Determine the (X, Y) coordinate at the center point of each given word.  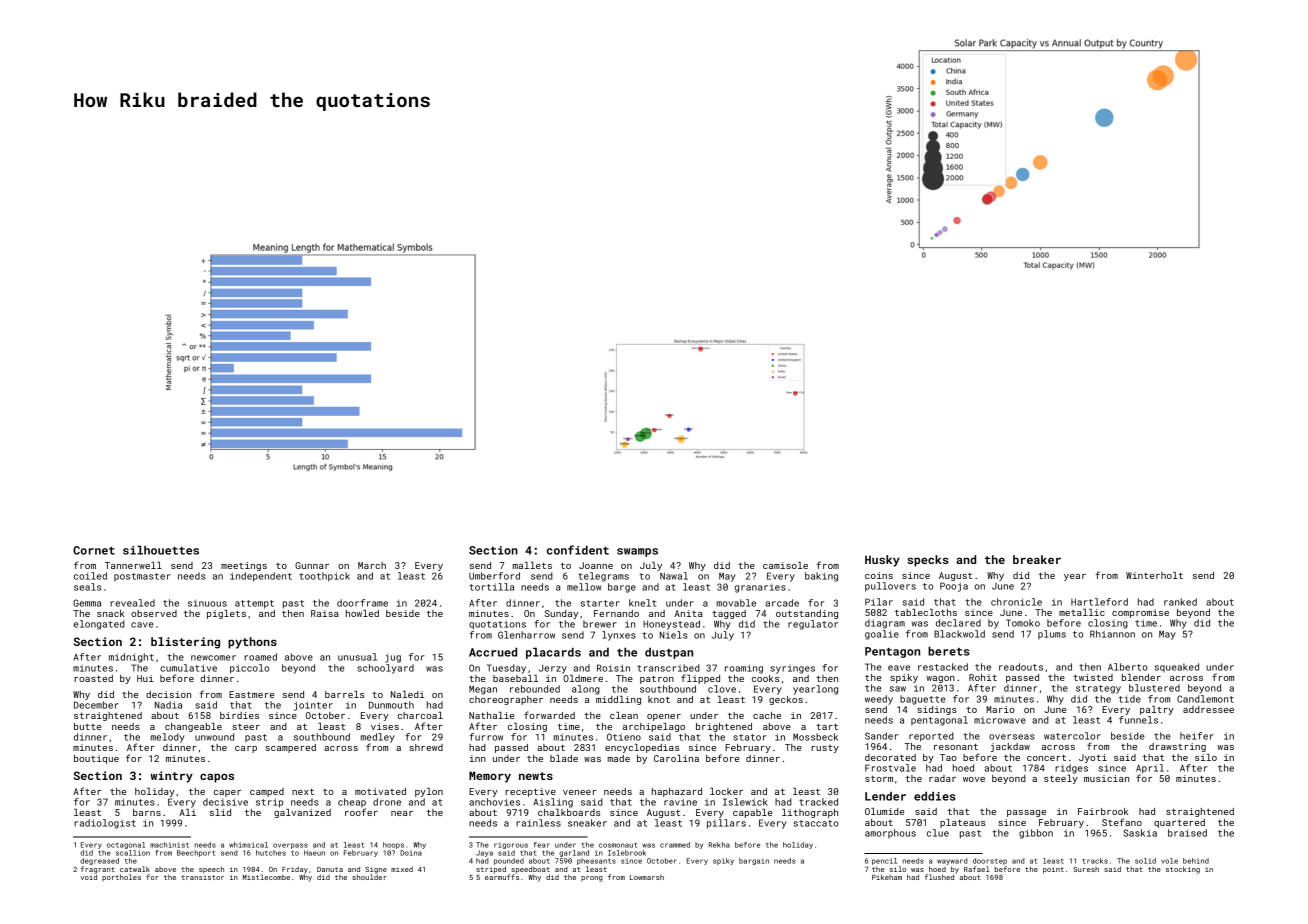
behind (1196, 861)
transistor (202, 877)
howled (362, 613)
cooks (765, 678)
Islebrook (627, 853)
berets (949, 651)
